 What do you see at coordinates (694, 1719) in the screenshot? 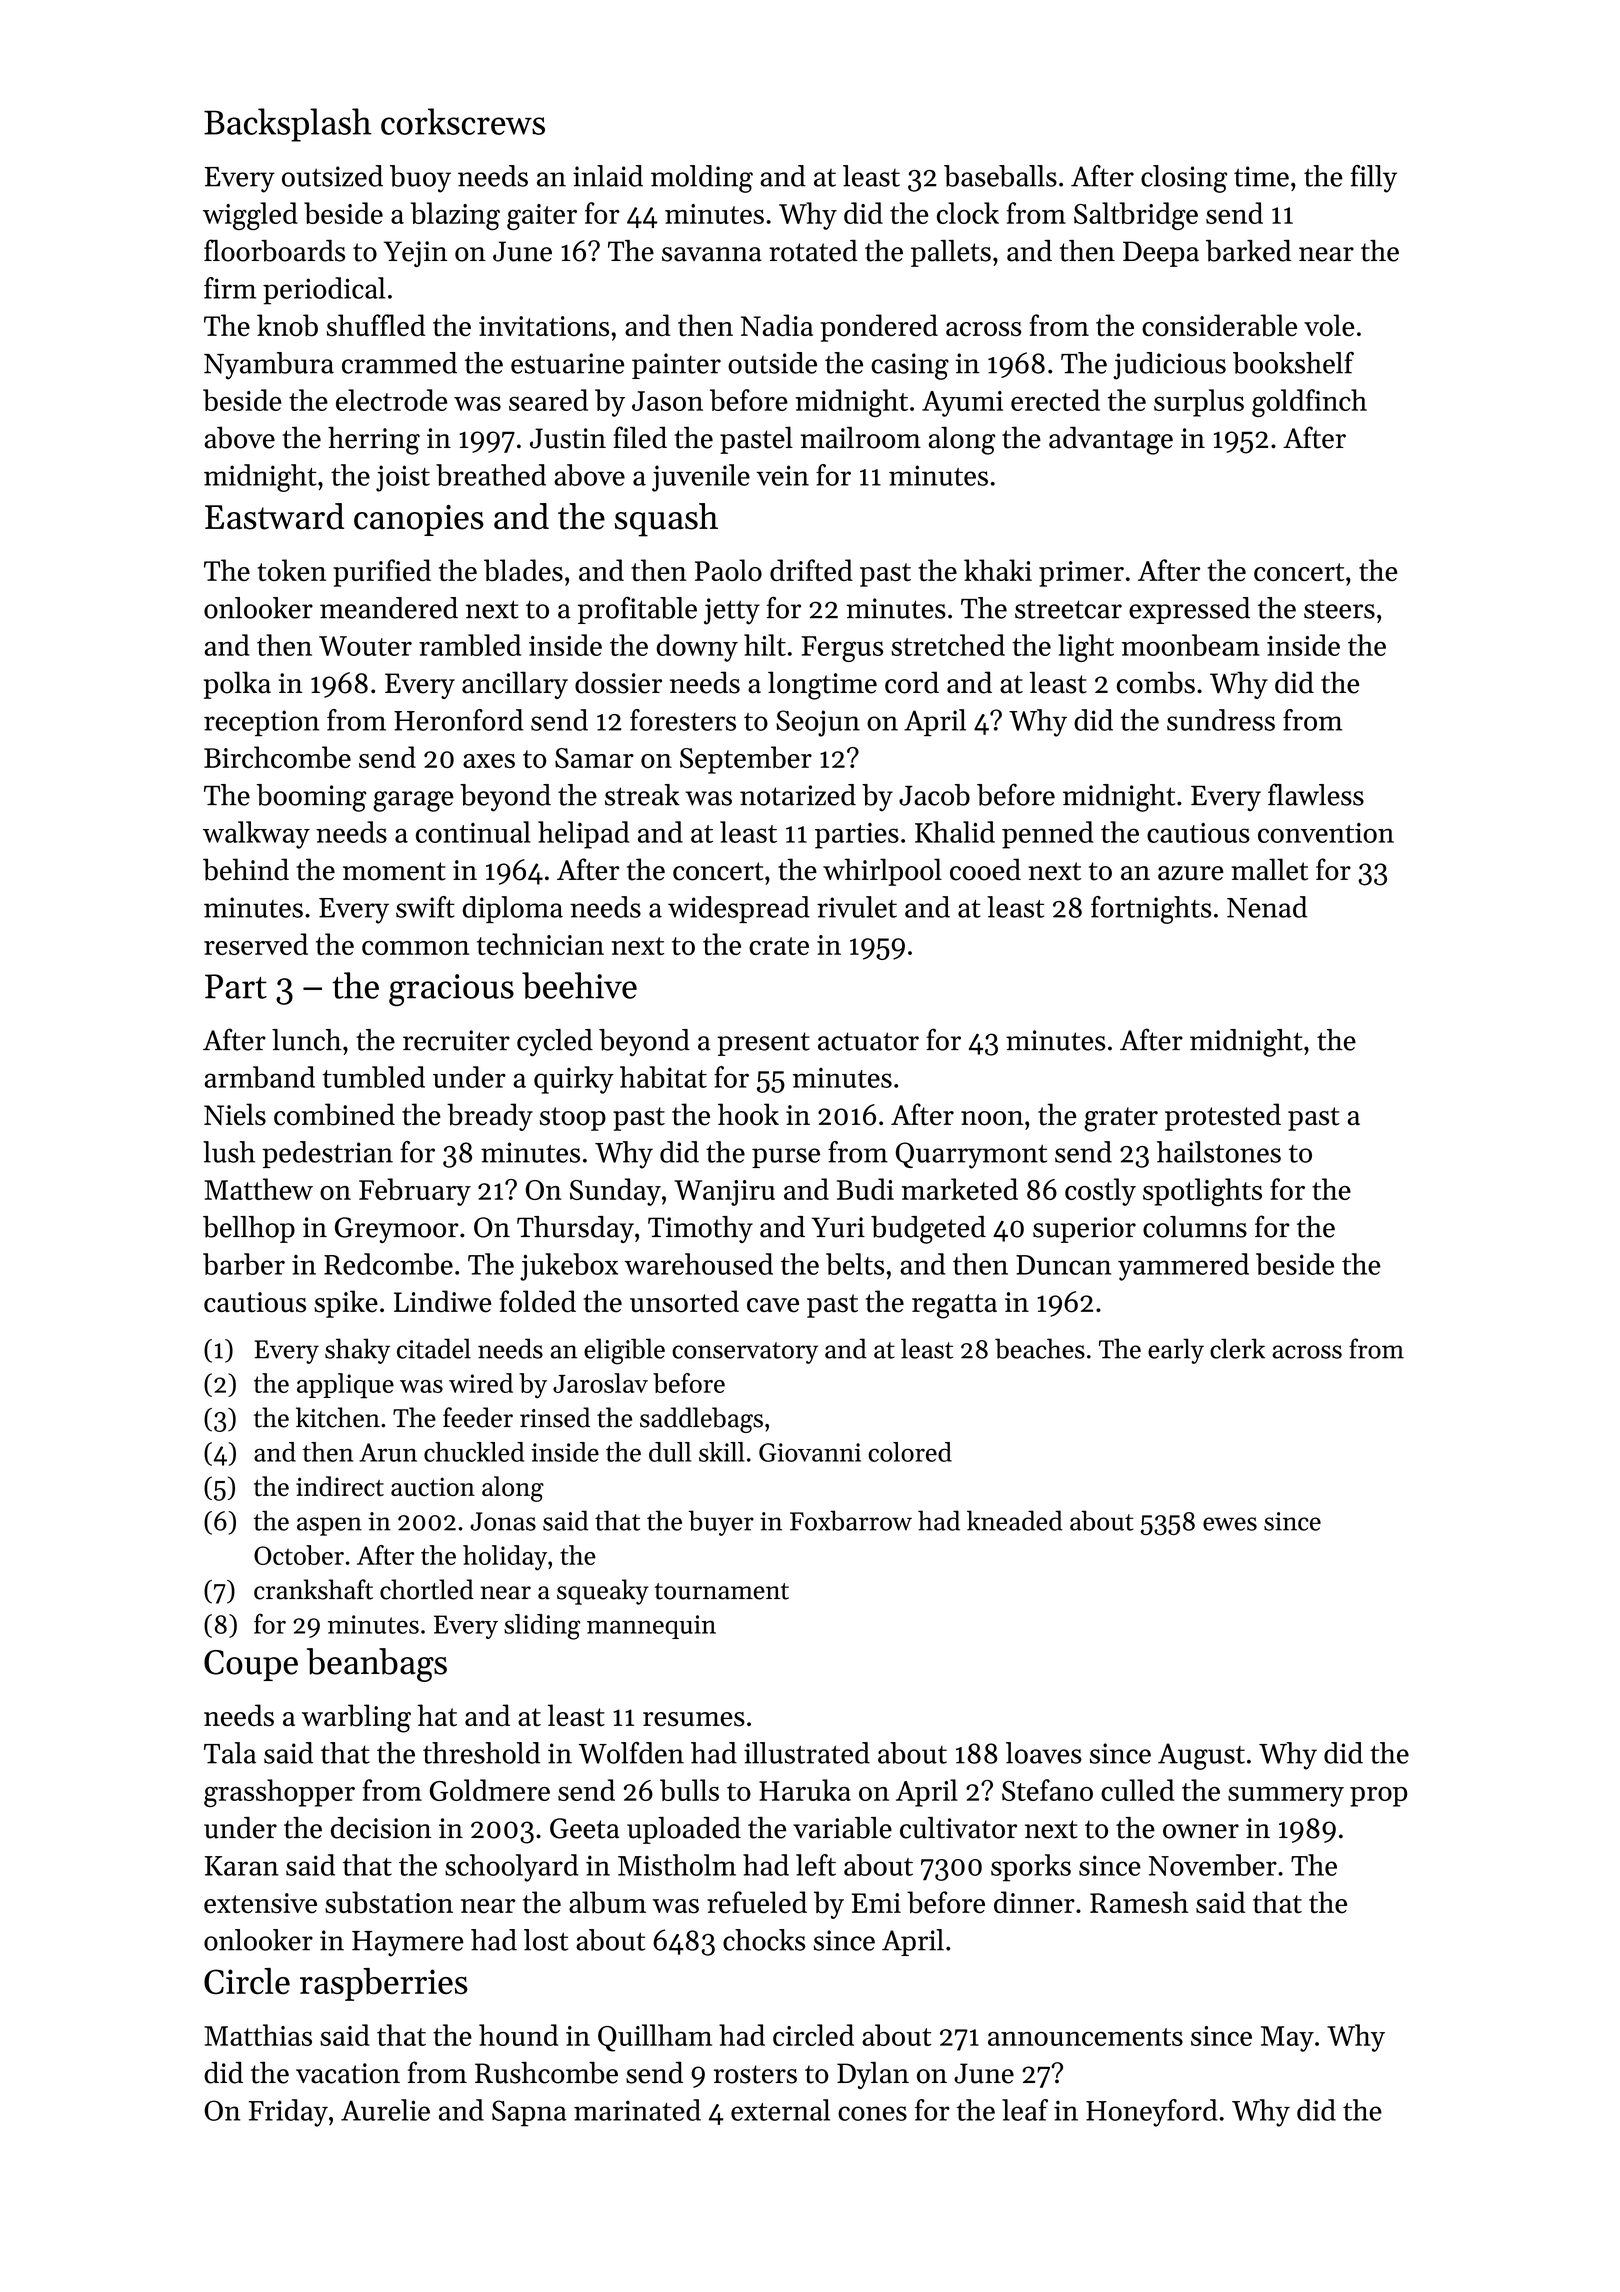
I see `resumes` at bounding box center [694, 1719].
